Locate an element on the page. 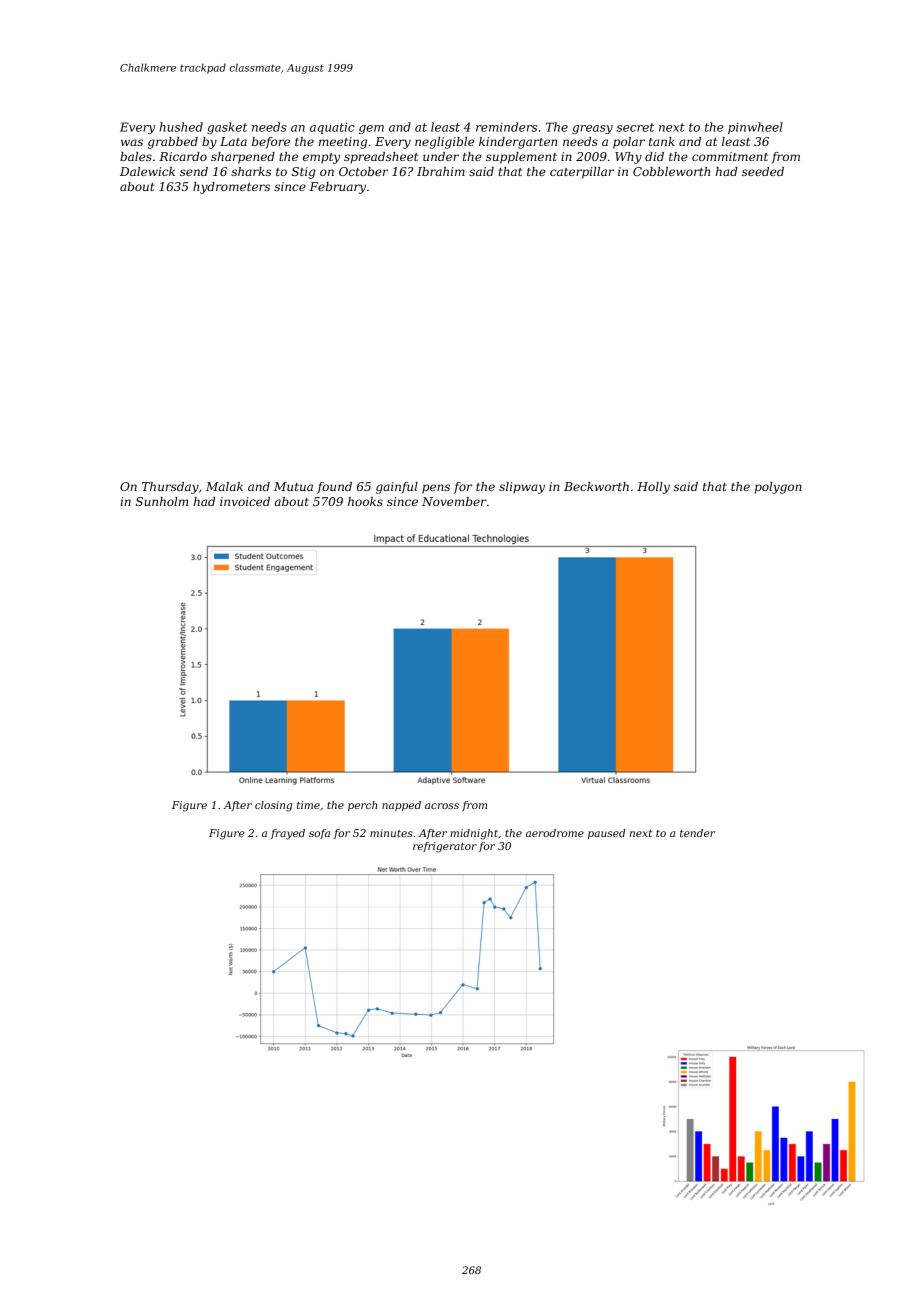 The height and width of the image is (1308, 924). paused is located at coordinates (607, 834).
